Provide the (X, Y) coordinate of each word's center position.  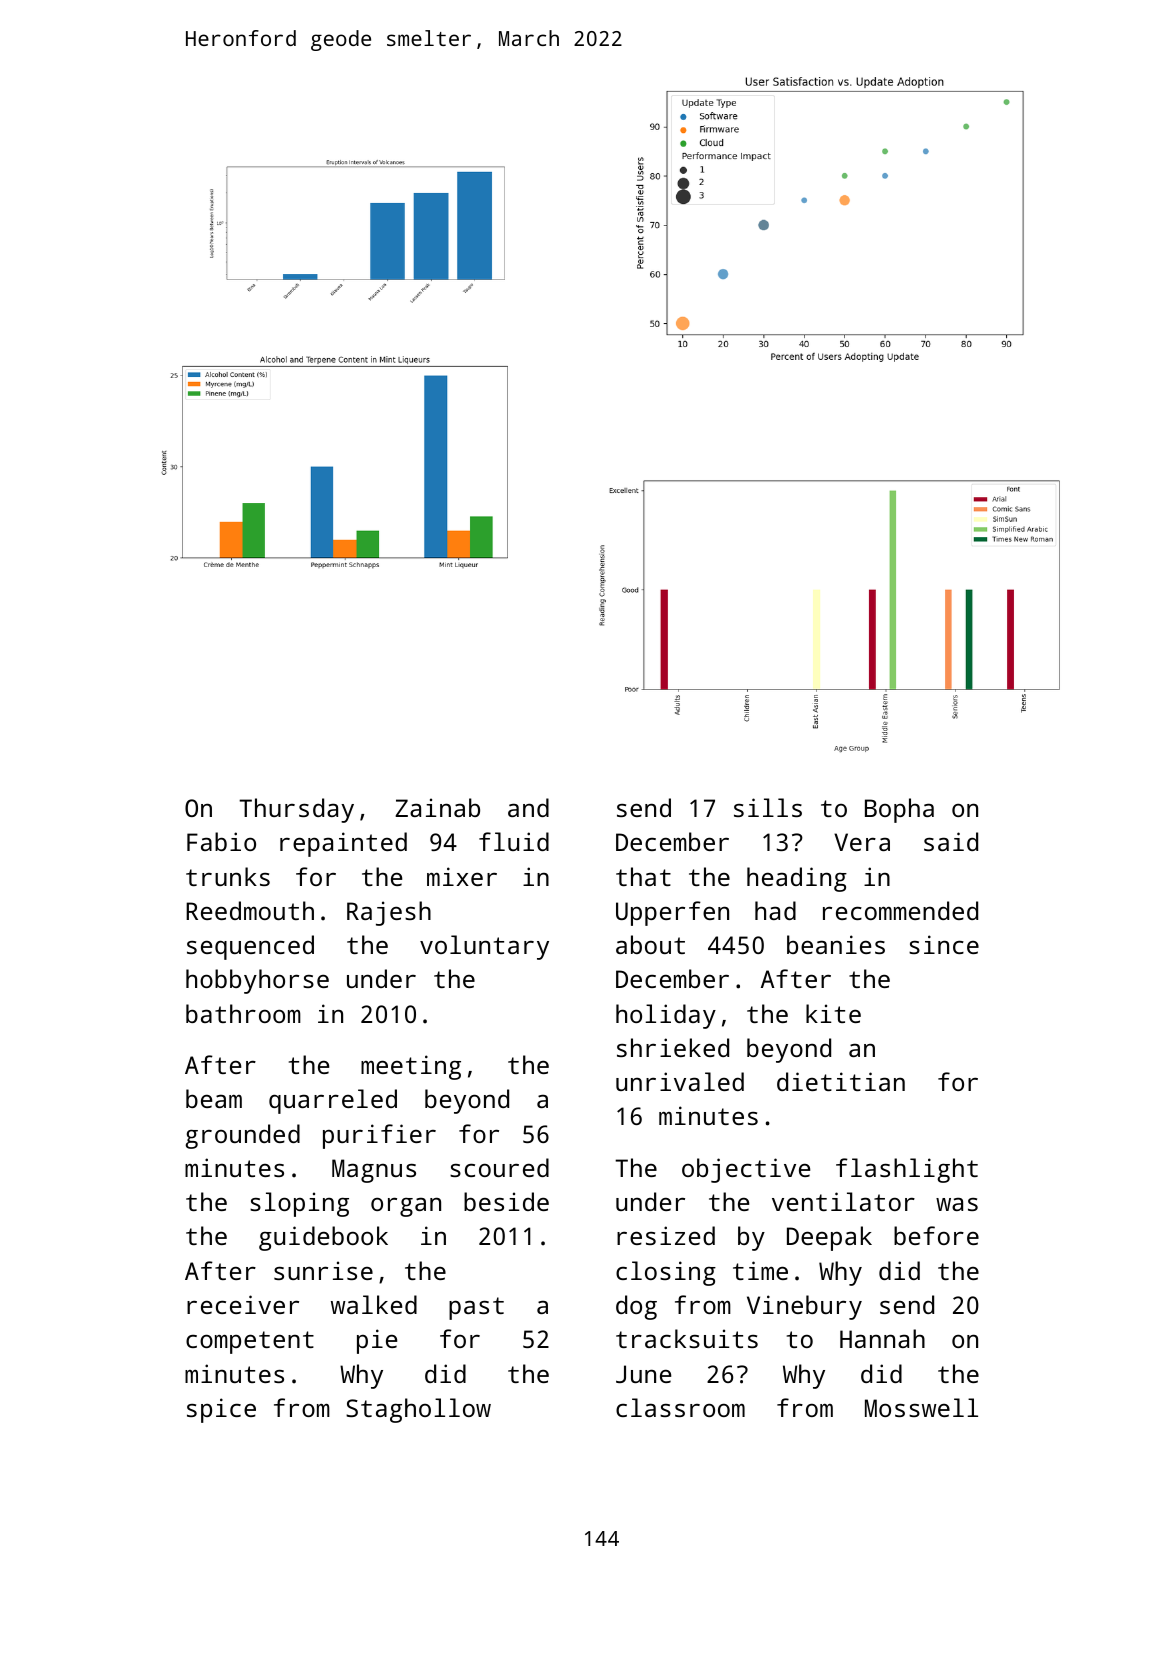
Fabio (221, 841)
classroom (680, 1407)
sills (768, 807)
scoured (499, 1167)
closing (666, 1273)
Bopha (899, 810)
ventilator (843, 1201)
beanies (836, 944)
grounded (243, 1136)
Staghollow (418, 1410)
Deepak (829, 1238)
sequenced (250, 947)
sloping (299, 1204)
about (650, 944)
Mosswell (921, 1407)
